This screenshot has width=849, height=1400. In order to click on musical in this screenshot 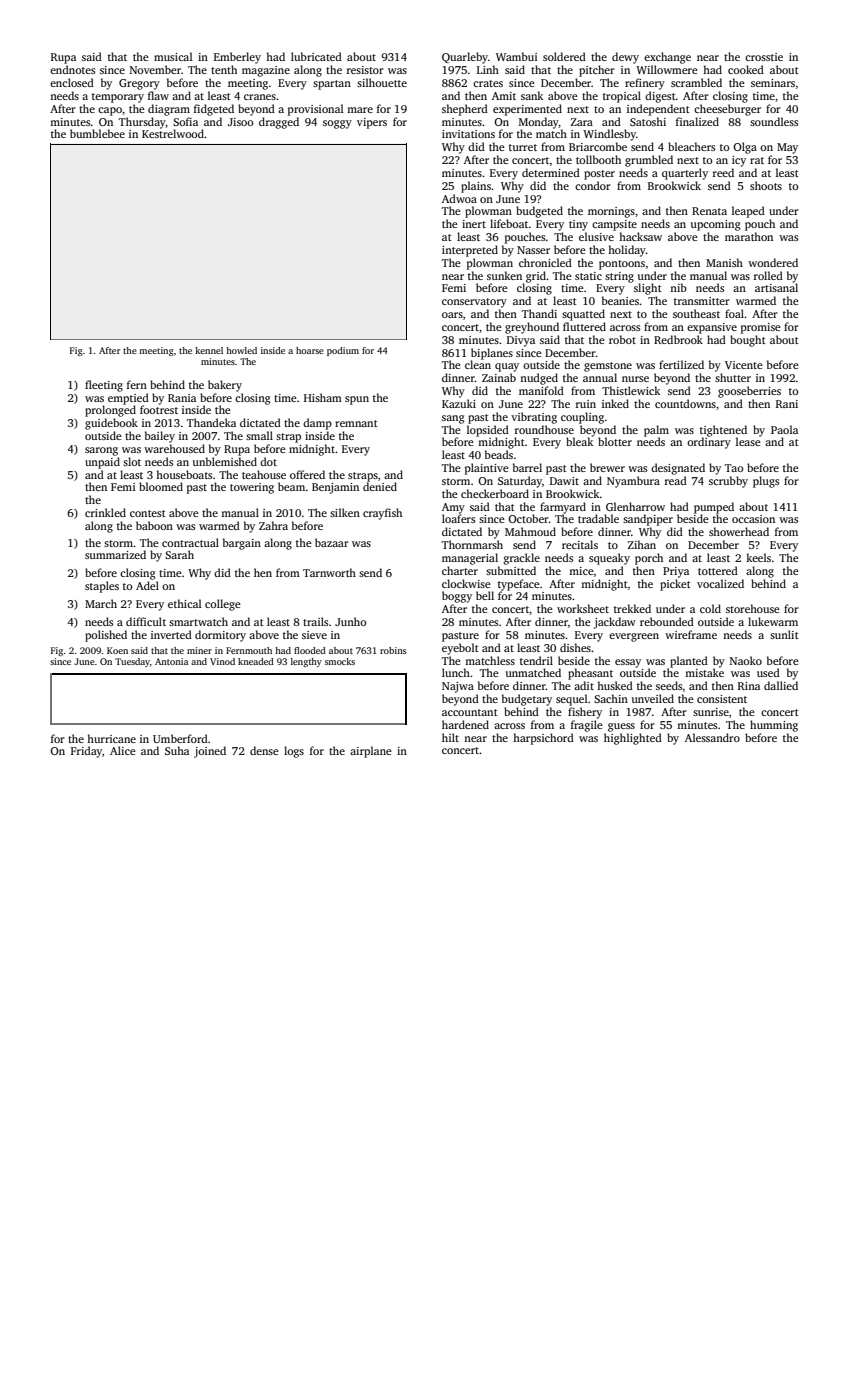, I will do `click(173, 56)`.
